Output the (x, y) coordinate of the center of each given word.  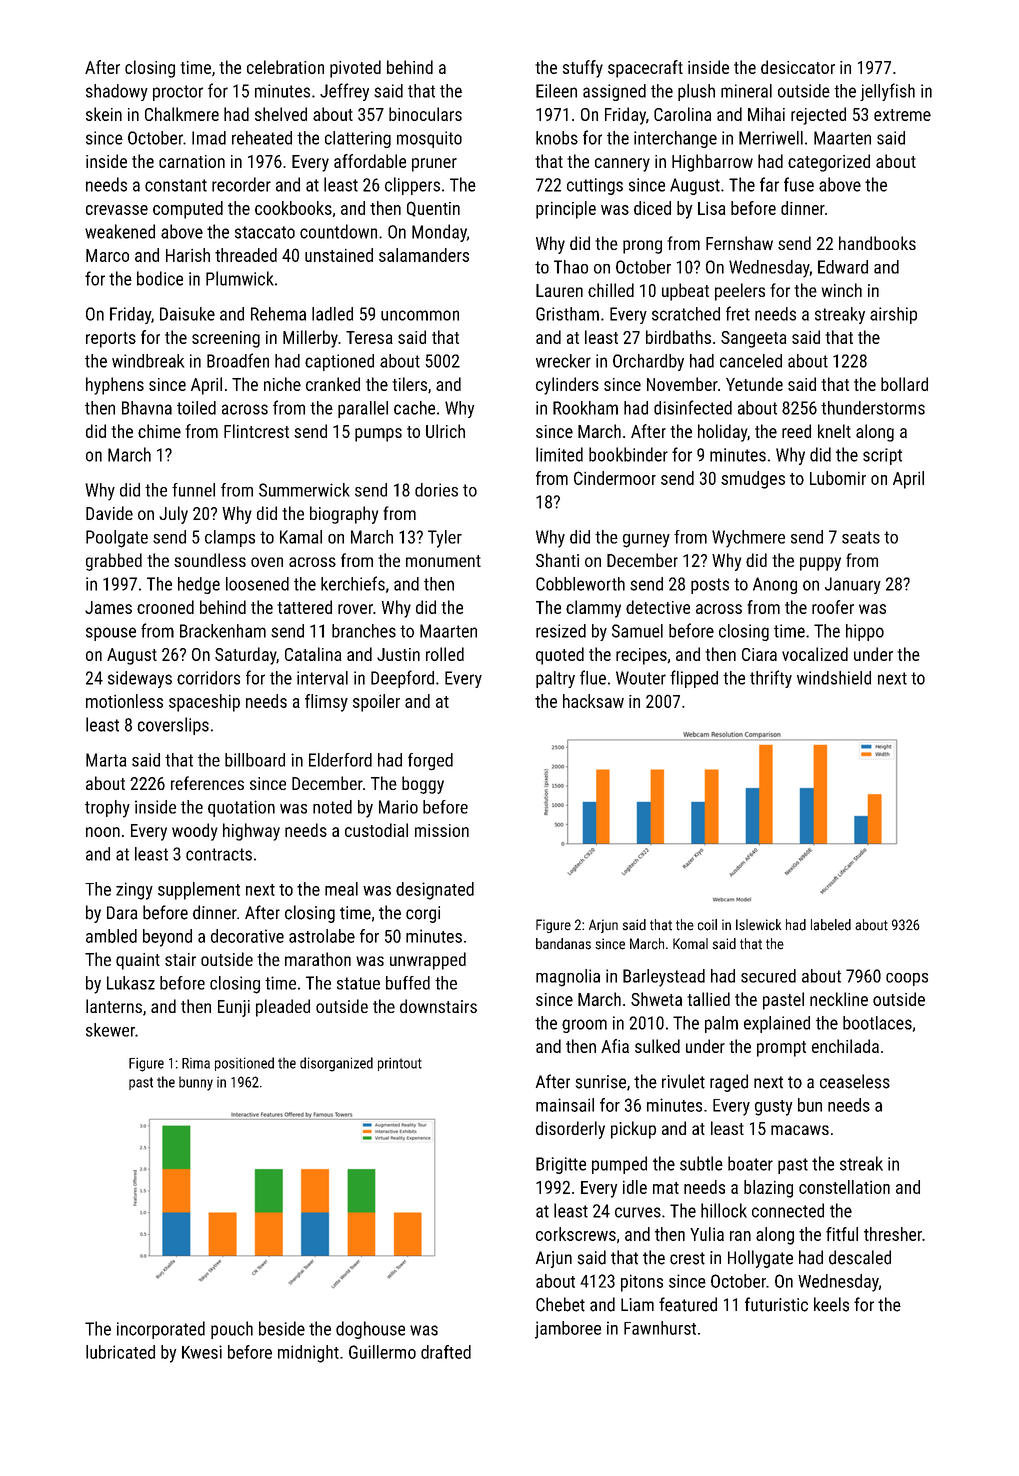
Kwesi (202, 1352)
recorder (241, 184)
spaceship (204, 703)
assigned (614, 92)
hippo (865, 632)
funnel (193, 490)
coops (907, 979)
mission (442, 830)
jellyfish (887, 92)
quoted (560, 656)
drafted (446, 1352)
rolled (445, 654)
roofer (833, 607)
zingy (134, 891)
